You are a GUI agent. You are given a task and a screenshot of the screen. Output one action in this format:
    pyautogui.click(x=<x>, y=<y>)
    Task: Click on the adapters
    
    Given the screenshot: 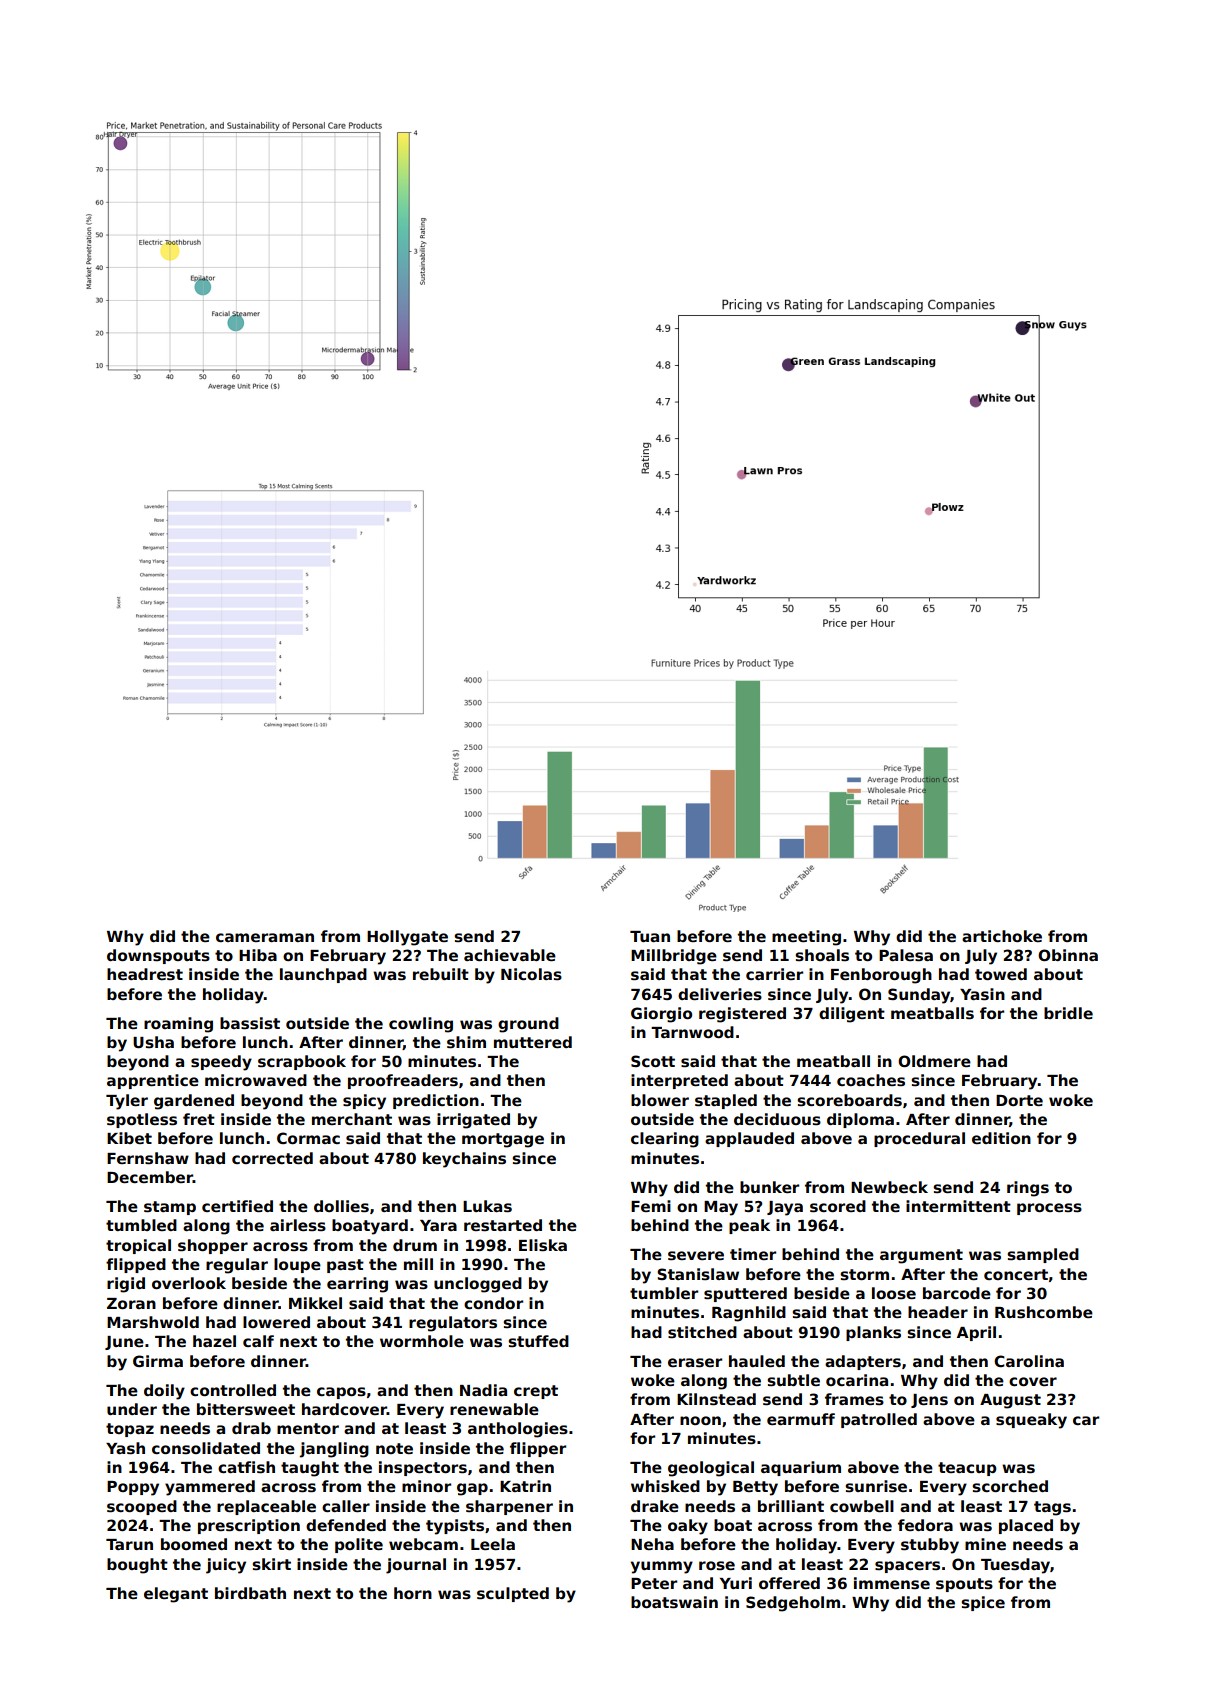 What is the action you would take?
    pyautogui.click(x=863, y=1362)
